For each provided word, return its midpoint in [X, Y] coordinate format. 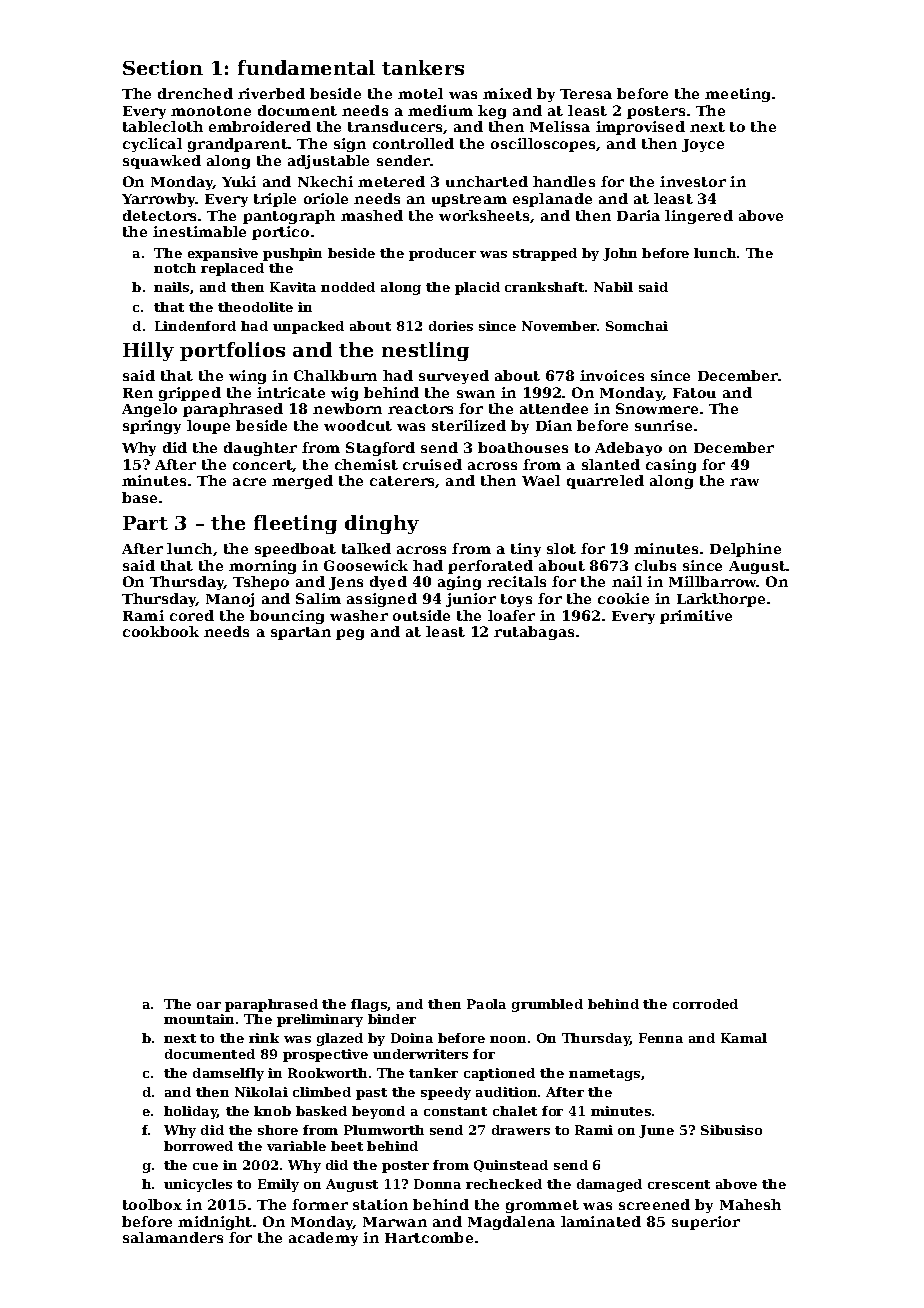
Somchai [637, 326]
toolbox [152, 1204]
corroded [705, 1004]
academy [323, 1239]
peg [350, 634]
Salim [318, 598]
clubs [655, 565]
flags [369, 1005]
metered [391, 181]
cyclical [152, 145]
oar [209, 1005]
